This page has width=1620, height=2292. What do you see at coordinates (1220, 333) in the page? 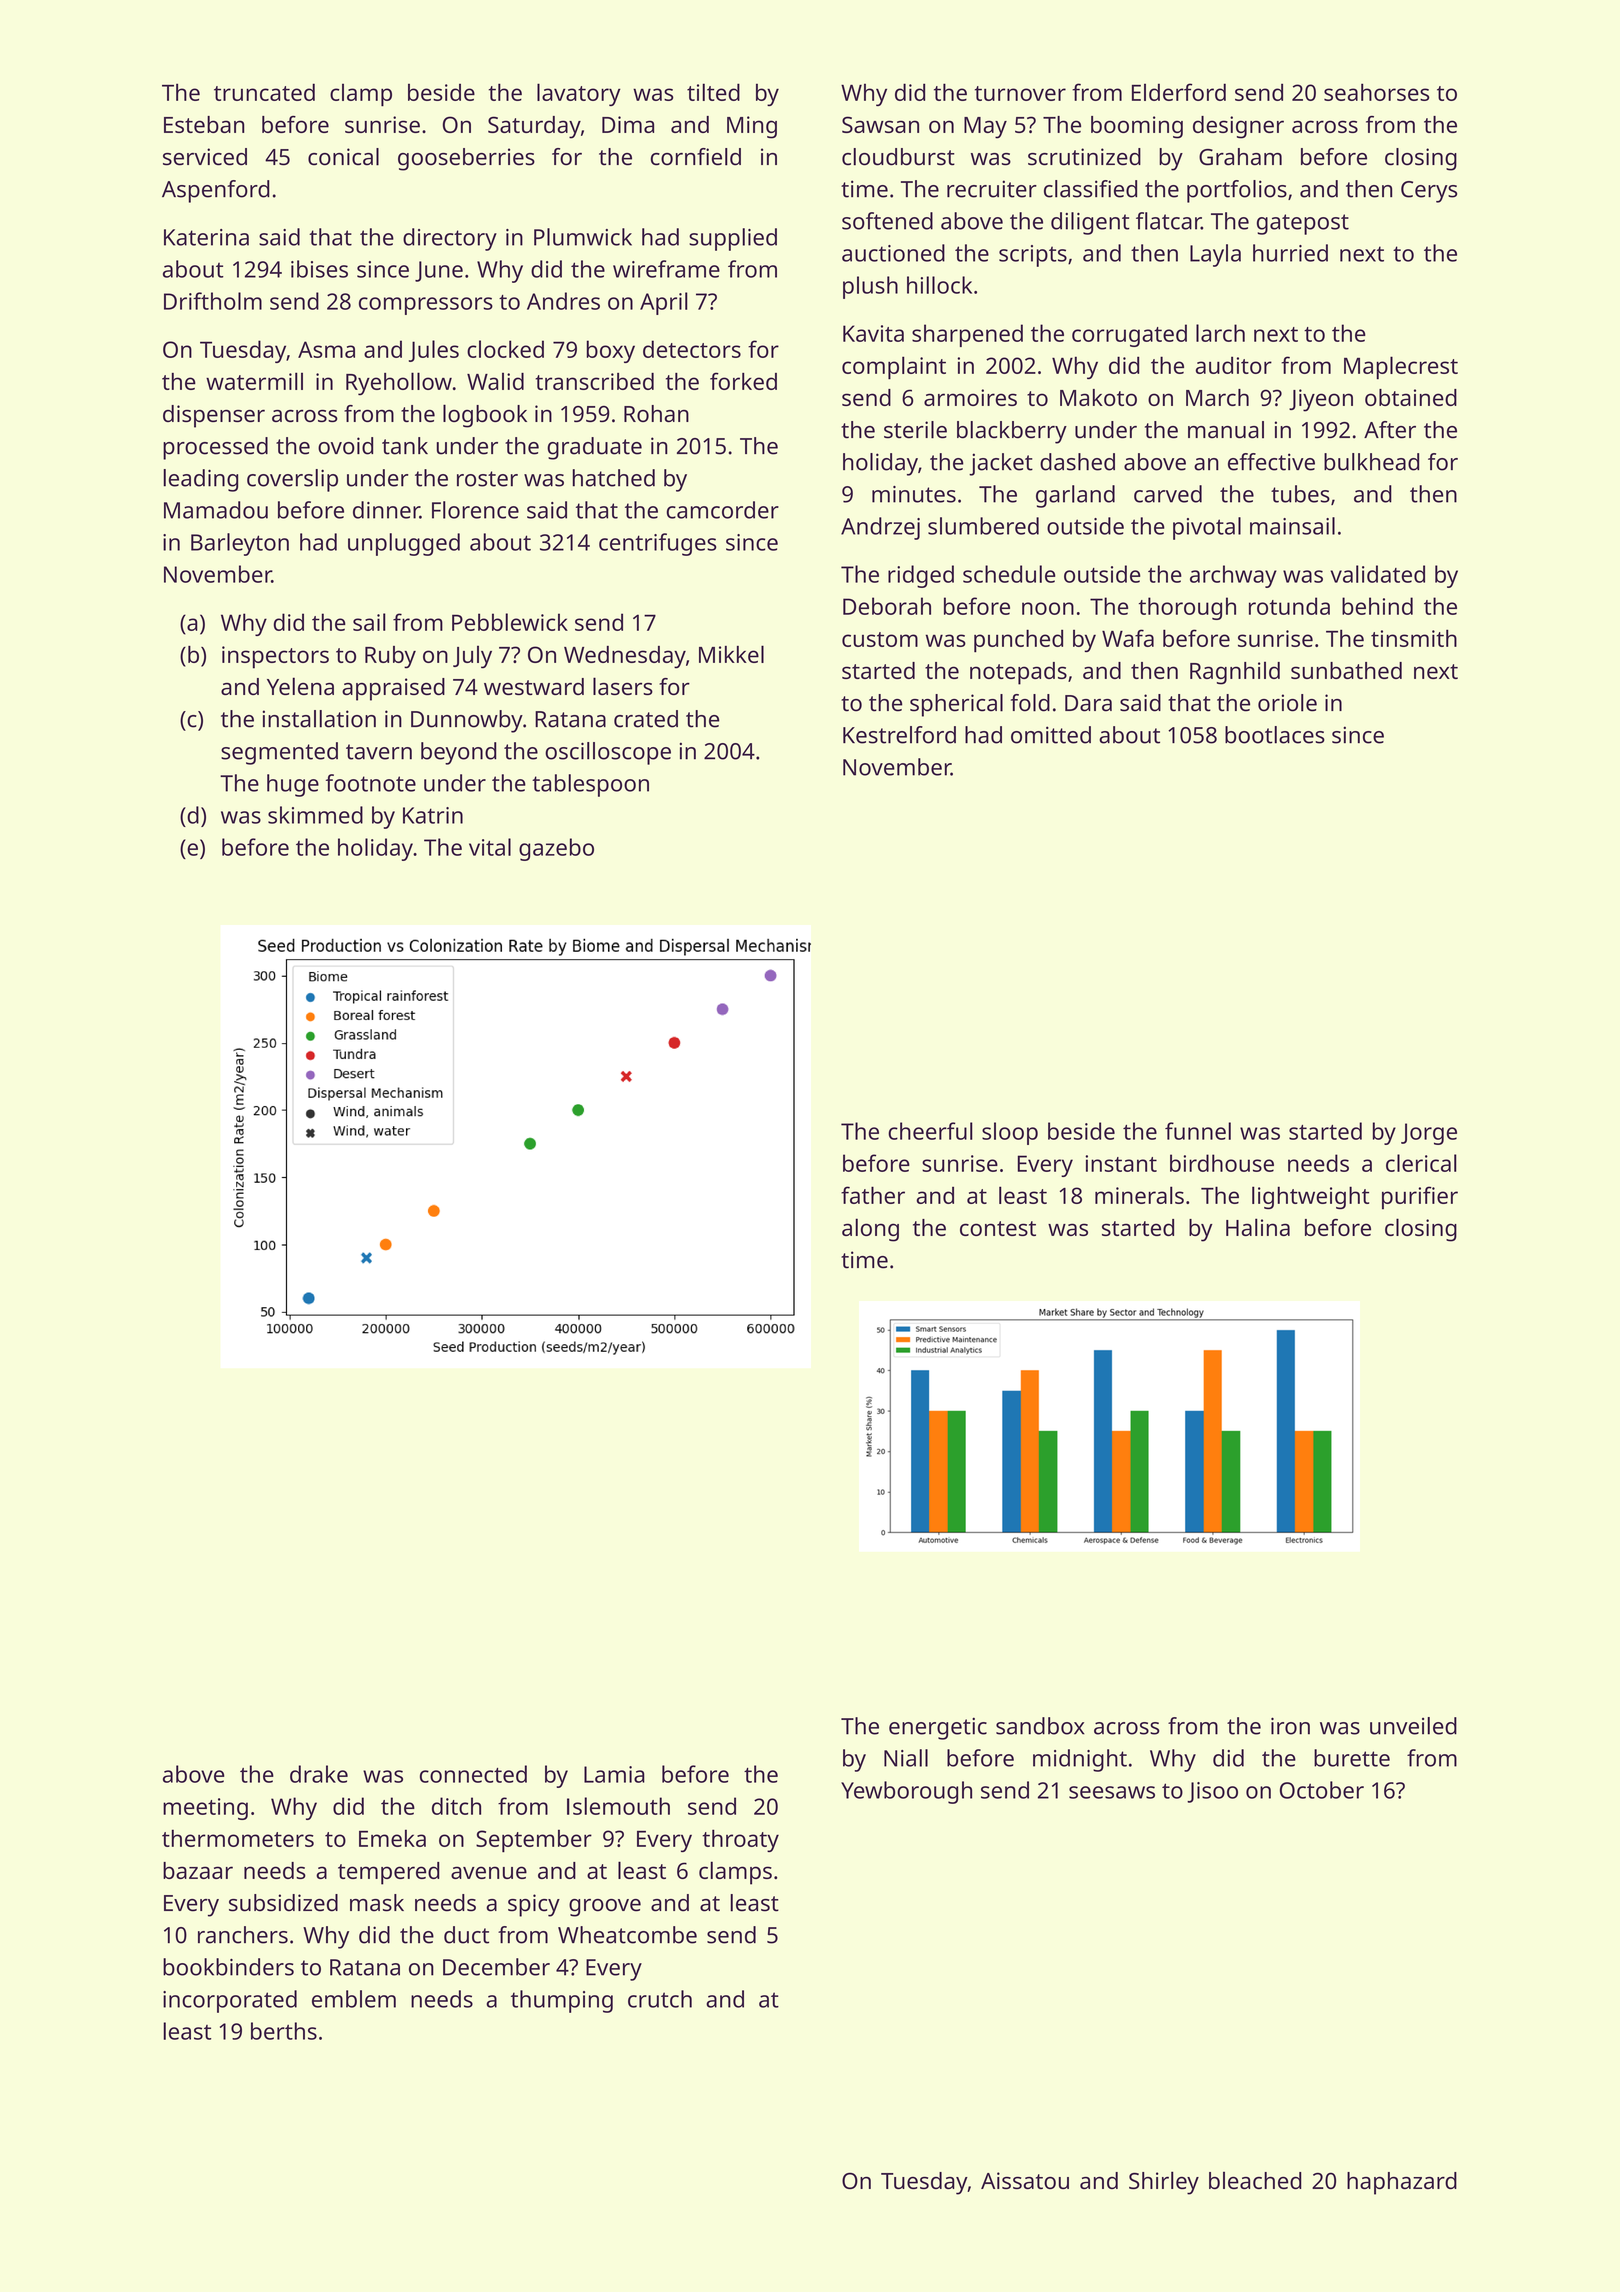
I see `larch` at bounding box center [1220, 333].
